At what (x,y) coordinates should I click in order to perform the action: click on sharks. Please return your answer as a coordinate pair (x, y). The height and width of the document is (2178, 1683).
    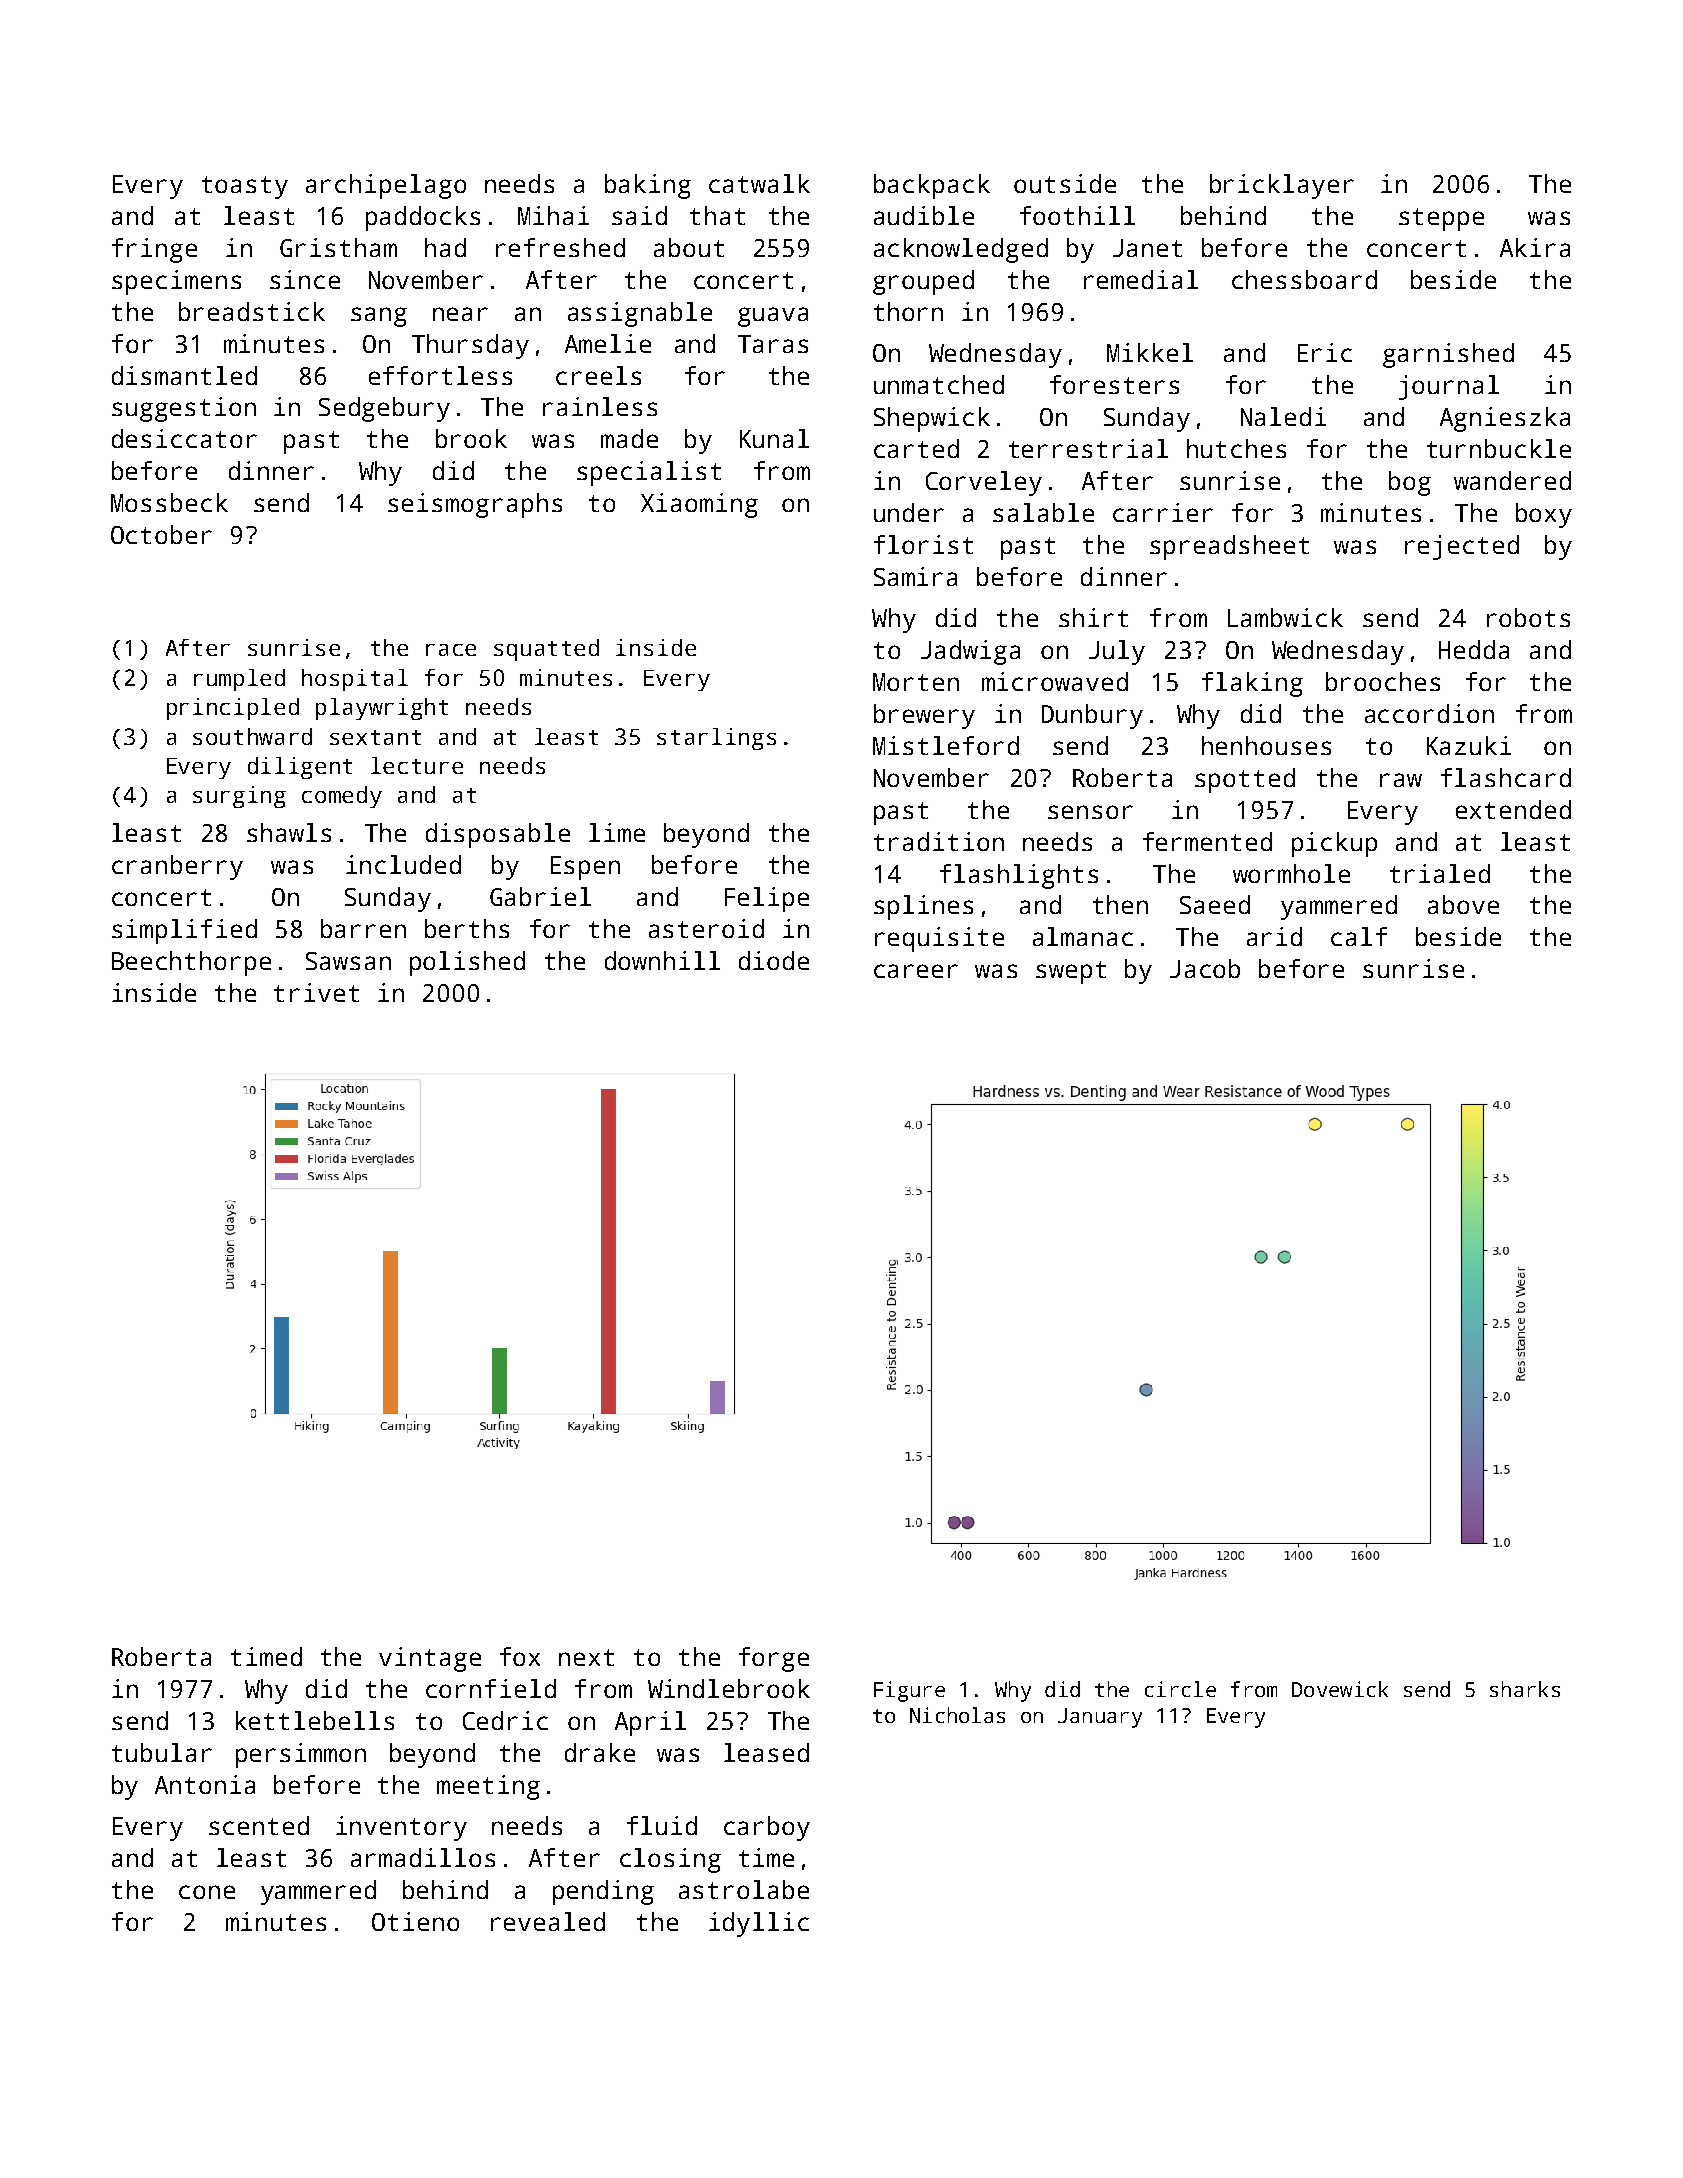
    Looking at the image, I should click on (1525, 1689).
